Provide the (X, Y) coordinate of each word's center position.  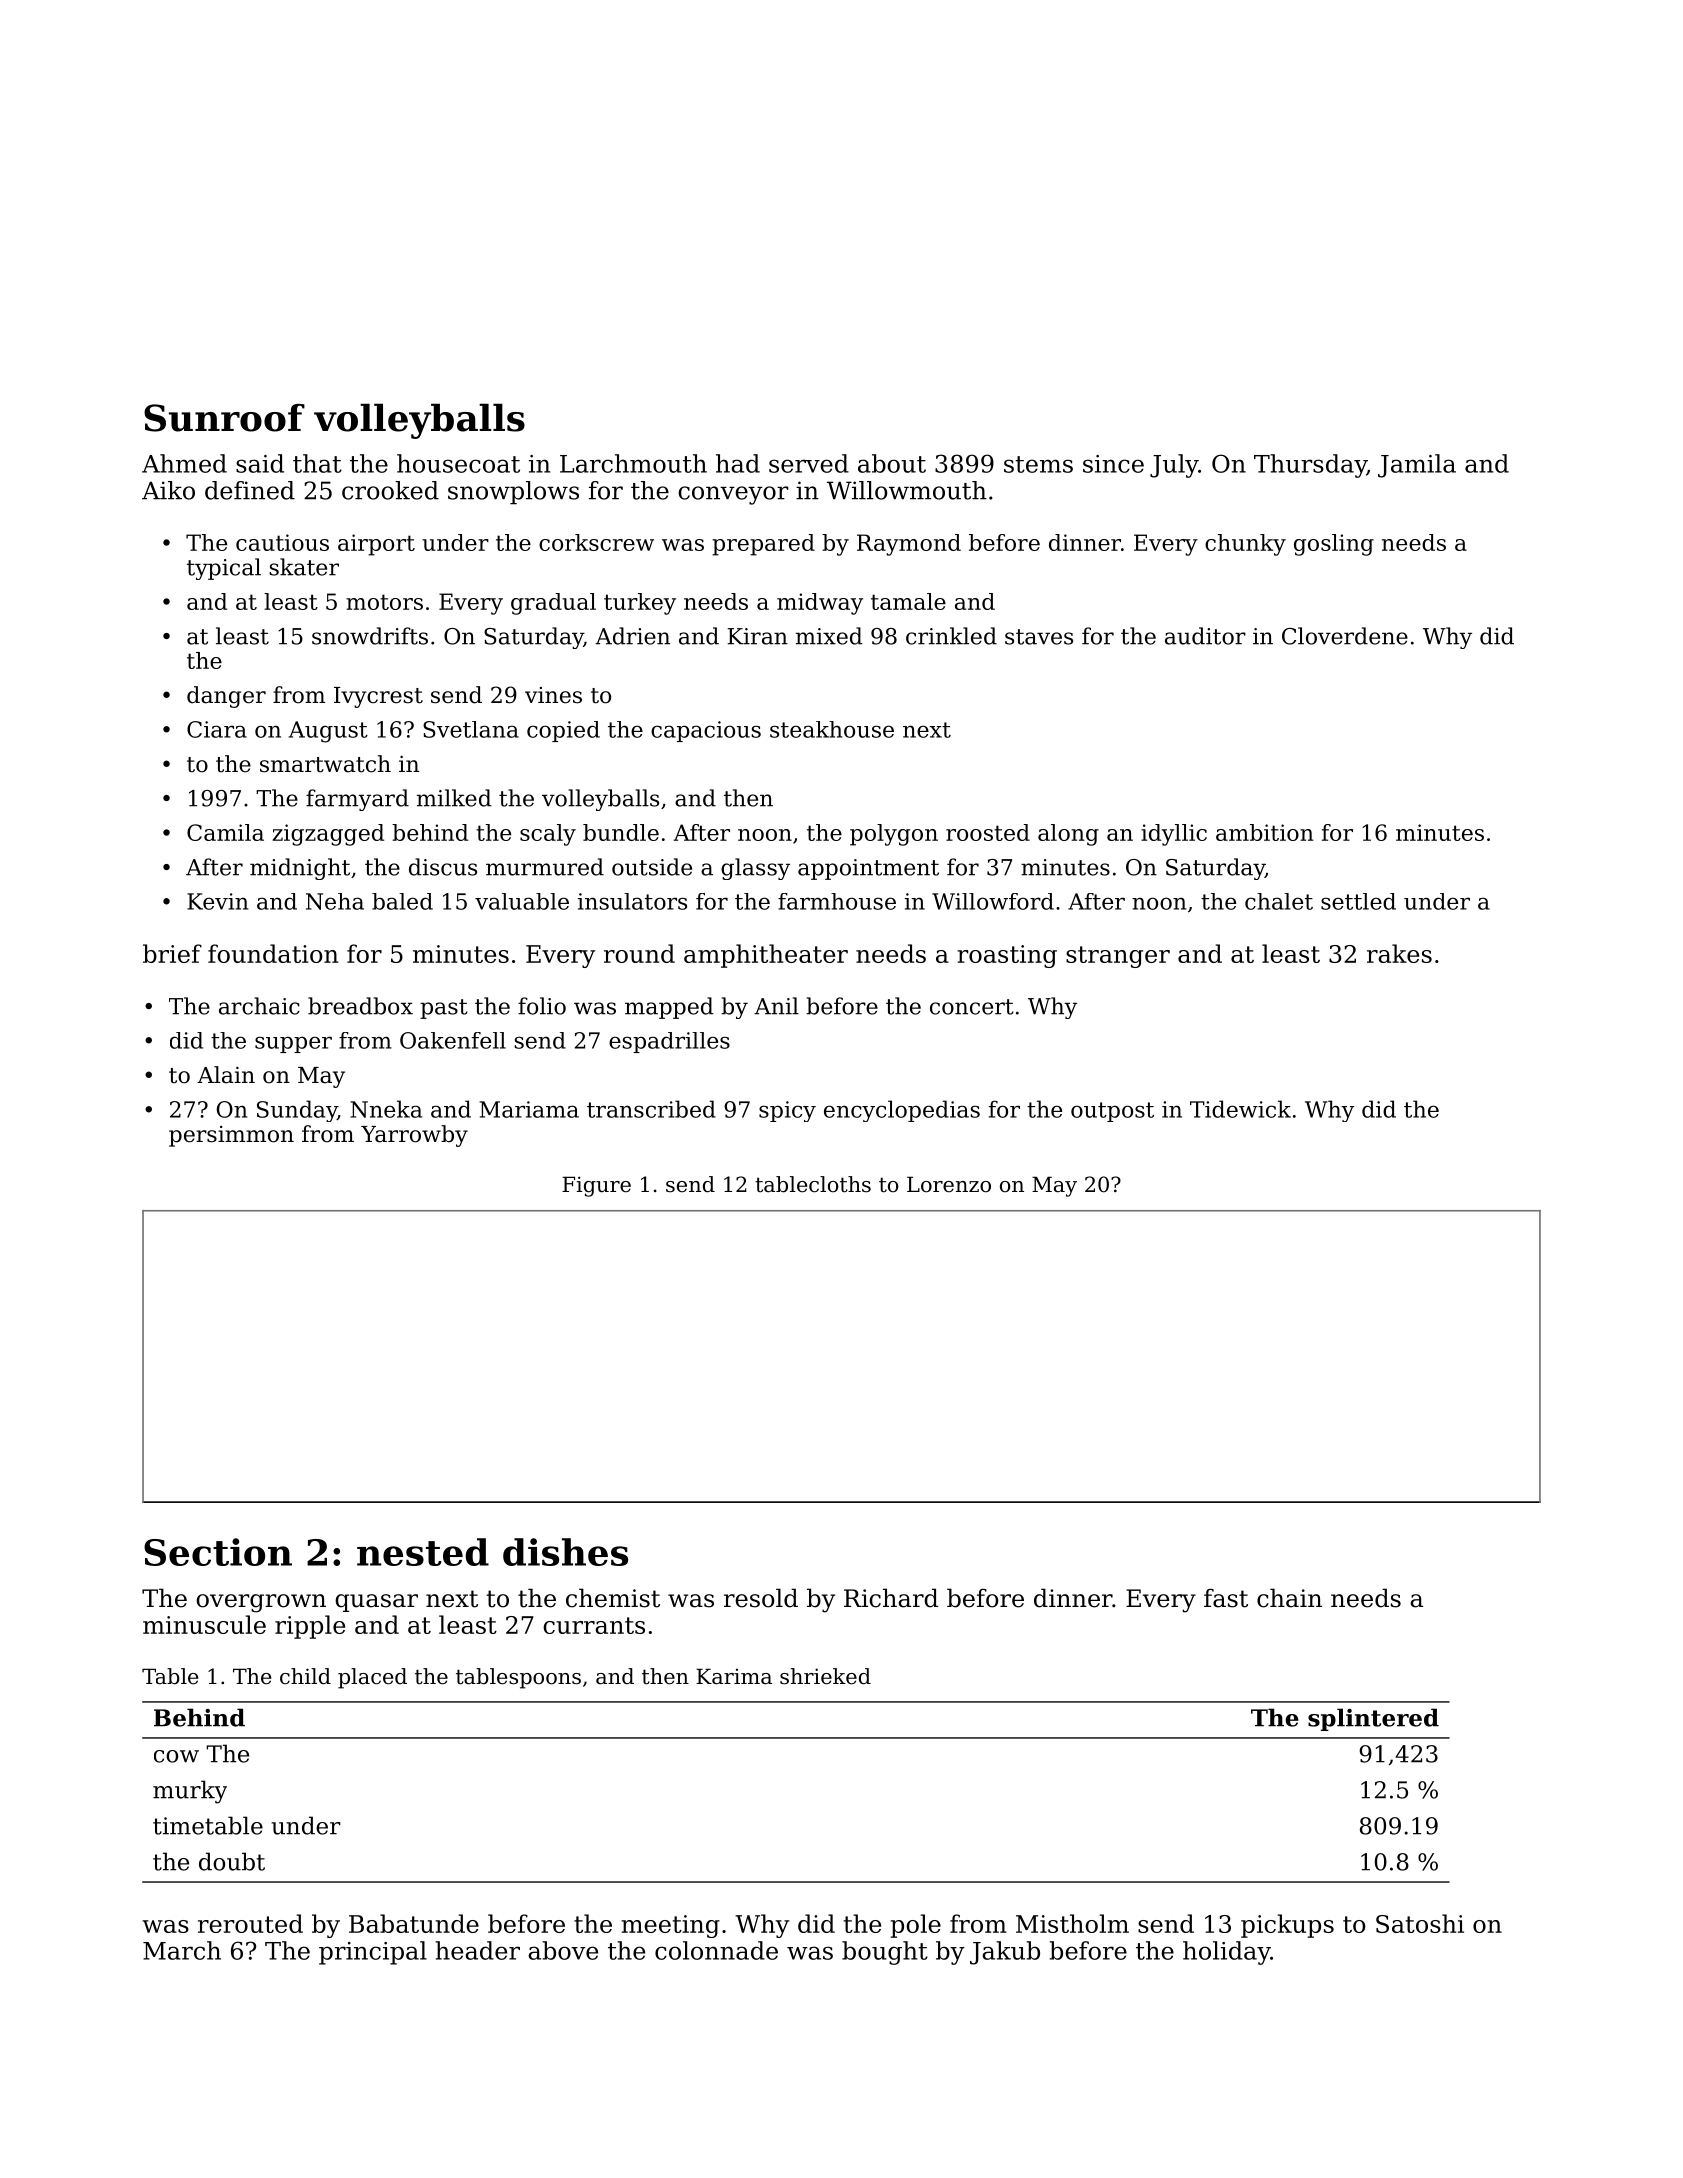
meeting (670, 1926)
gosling (1334, 545)
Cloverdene (1345, 636)
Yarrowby (414, 1136)
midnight (300, 869)
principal (373, 1953)
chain (1289, 1598)
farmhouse (837, 901)
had (738, 463)
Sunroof (224, 418)
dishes (565, 1552)
